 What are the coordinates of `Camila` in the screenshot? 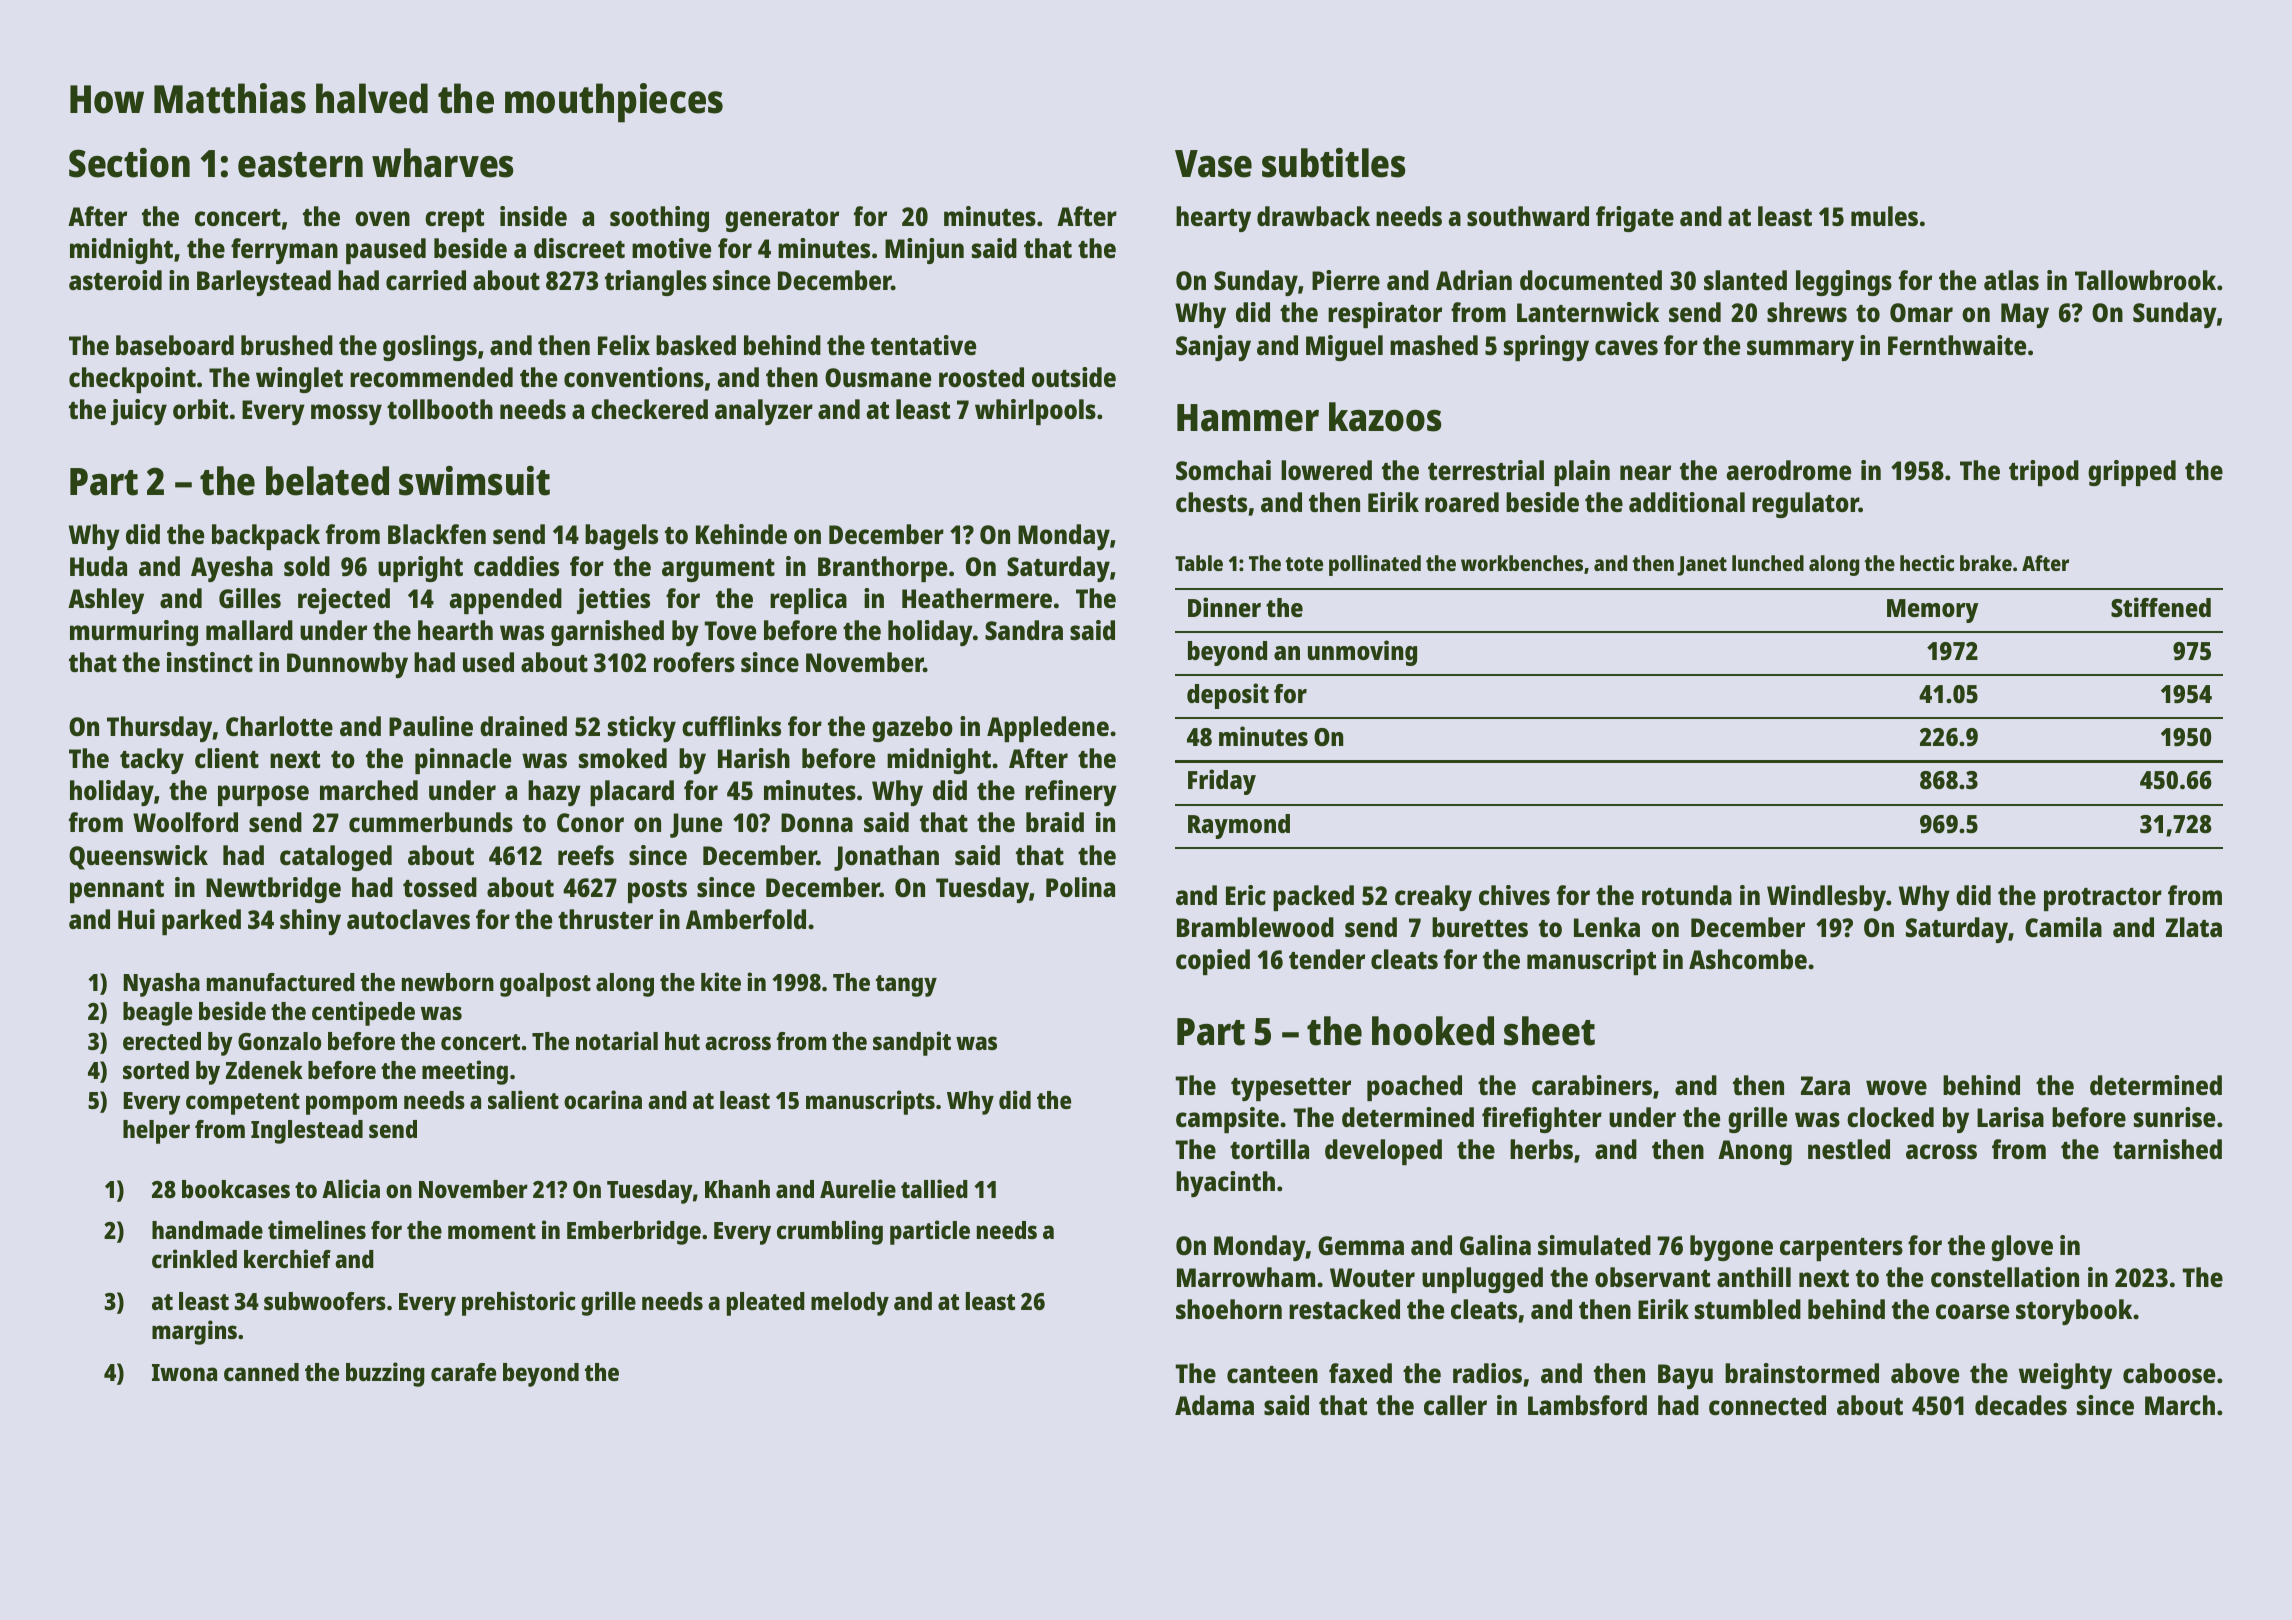 It's located at (2063, 927).
